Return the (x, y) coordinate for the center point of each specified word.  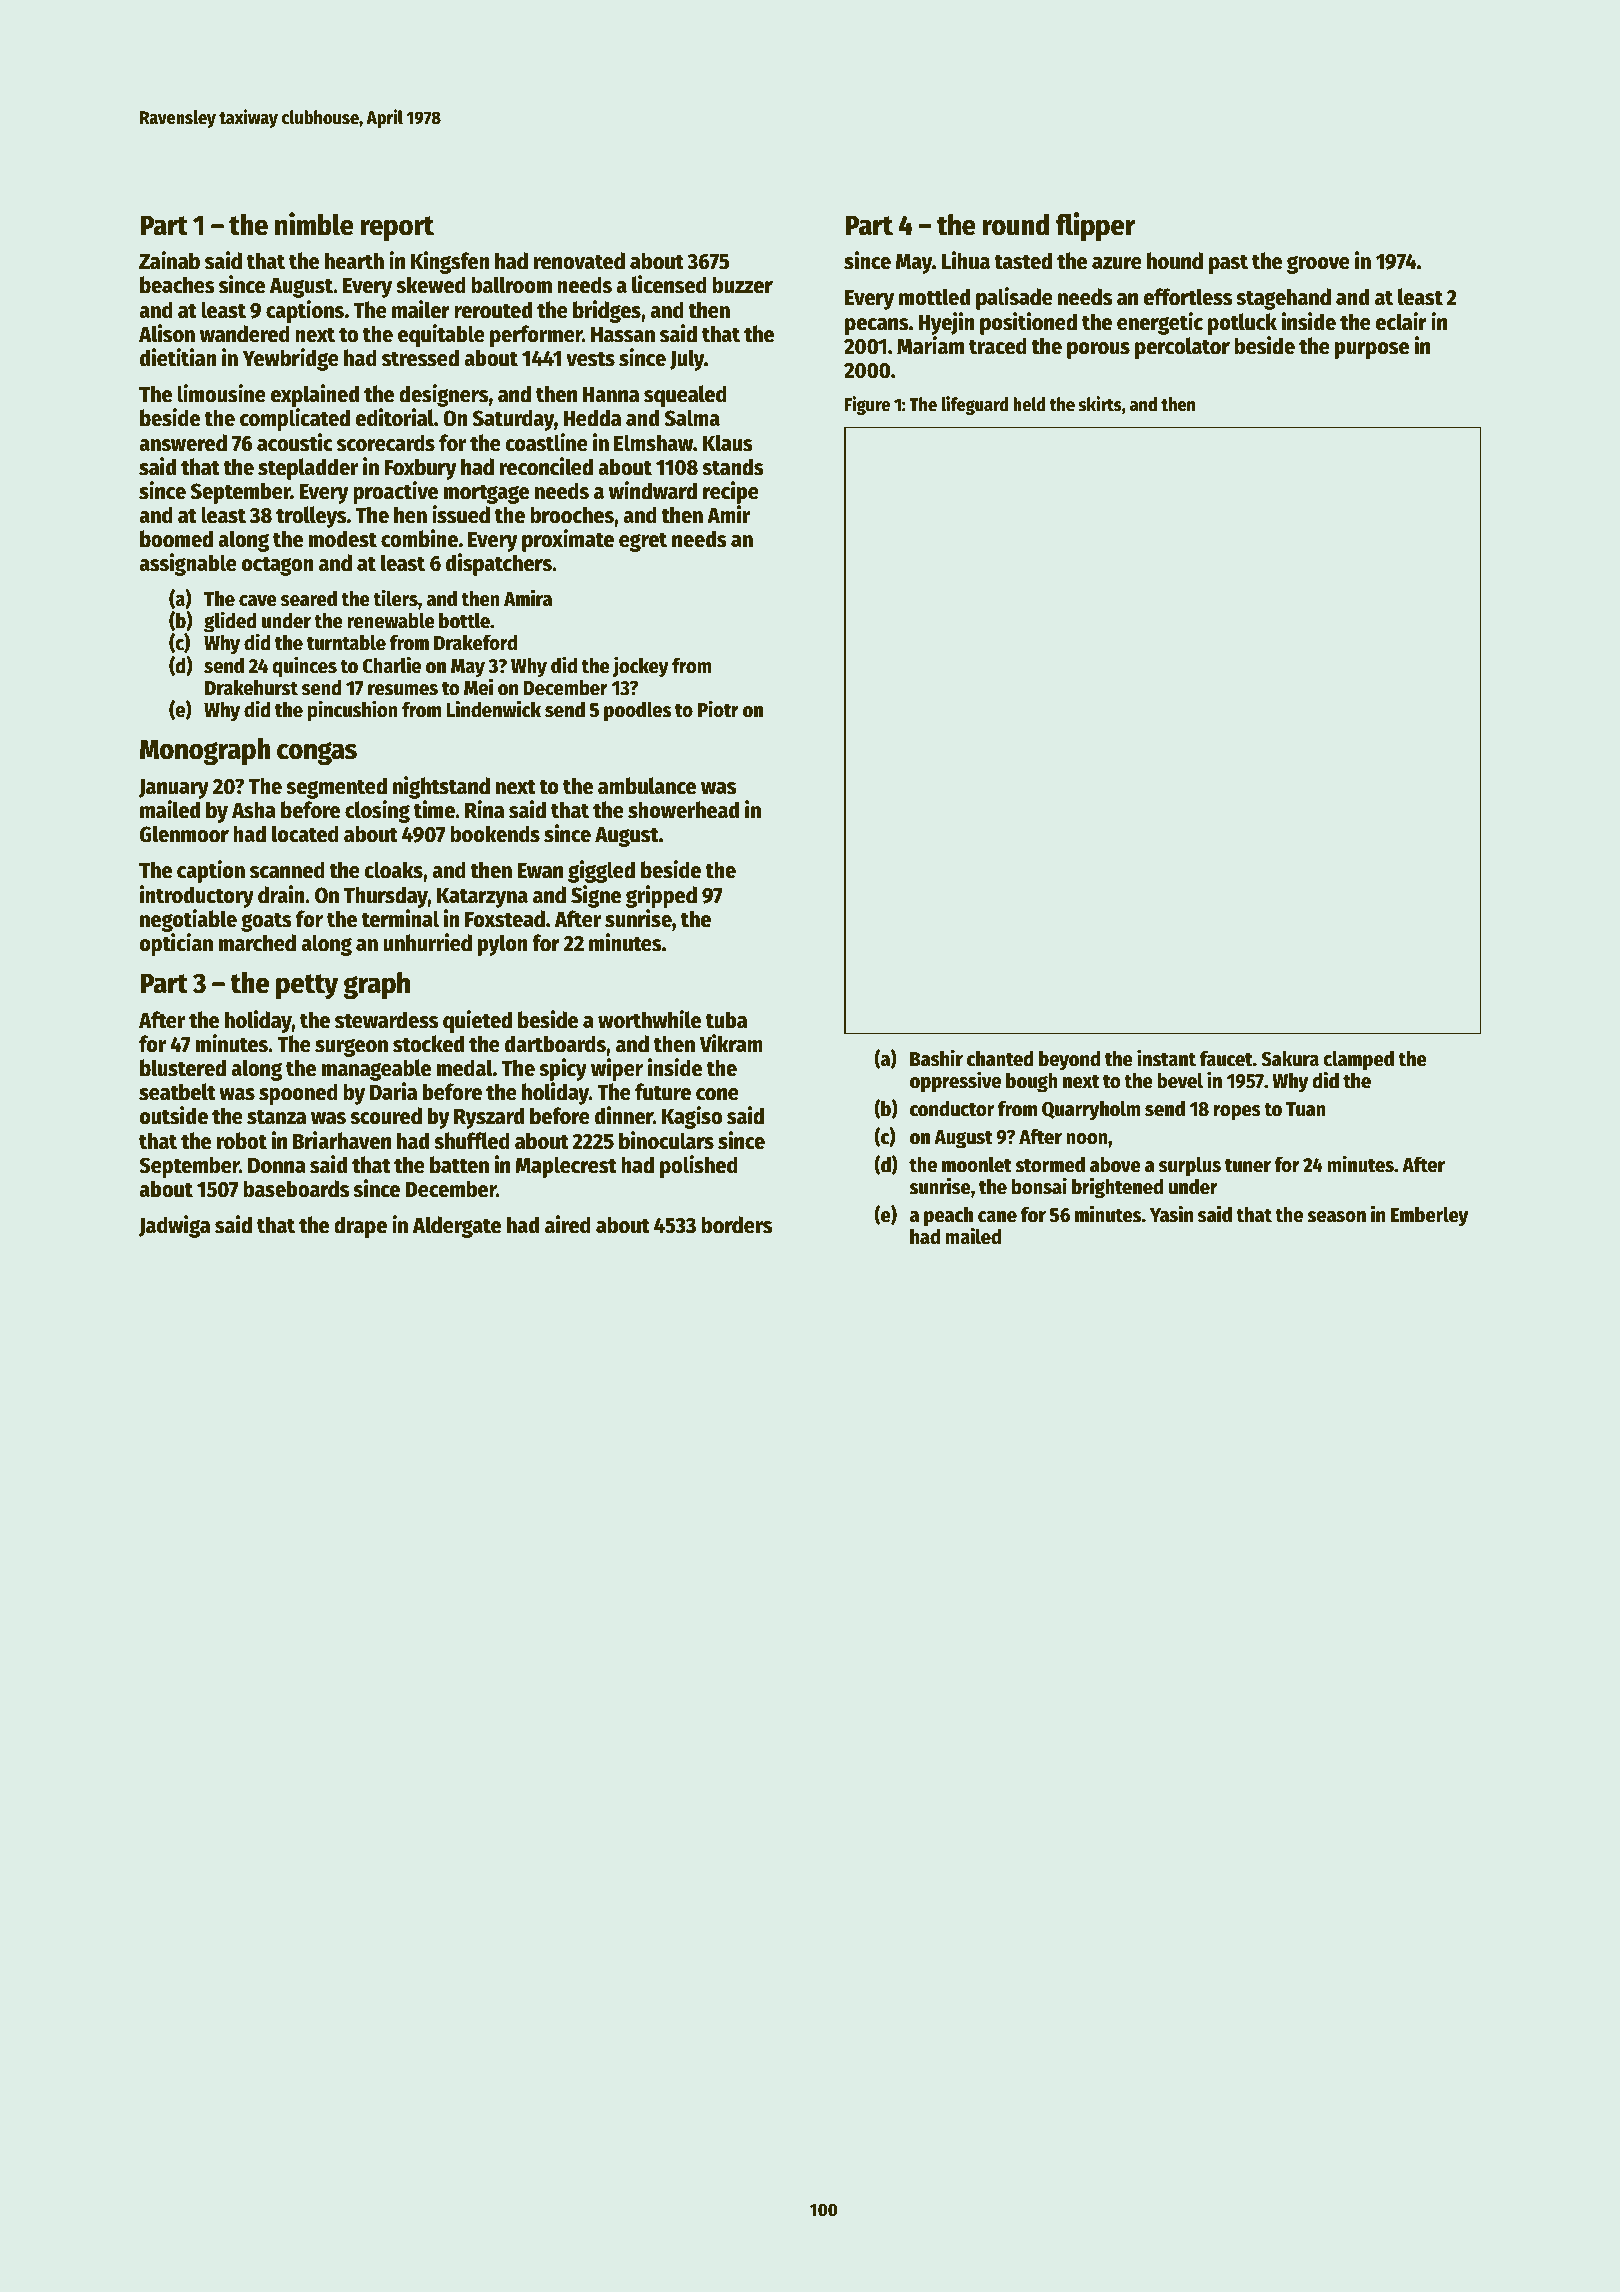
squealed (685, 396)
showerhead (683, 810)
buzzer (742, 285)
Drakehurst (251, 688)
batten (459, 1165)
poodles (637, 712)
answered (183, 443)
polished (699, 1166)
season (1336, 1217)
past (1228, 264)
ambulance (647, 786)
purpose (1372, 350)
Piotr (718, 709)
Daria (393, 1091)
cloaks (394, 870)
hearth (354, 261)
